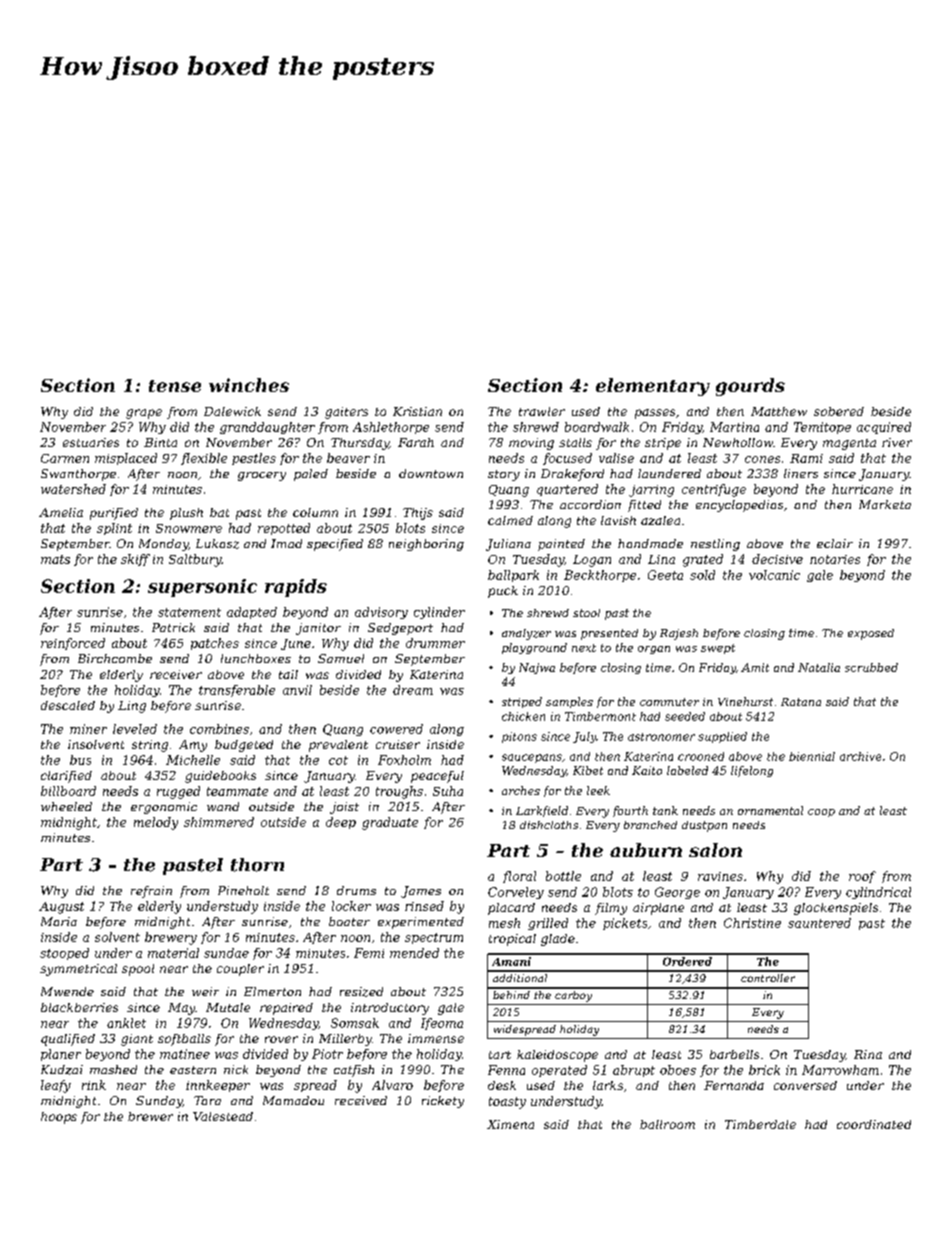  What do you see at coordinates (819, 923) in the page?
I see `sauntered` at bounding box center [819, 923].
